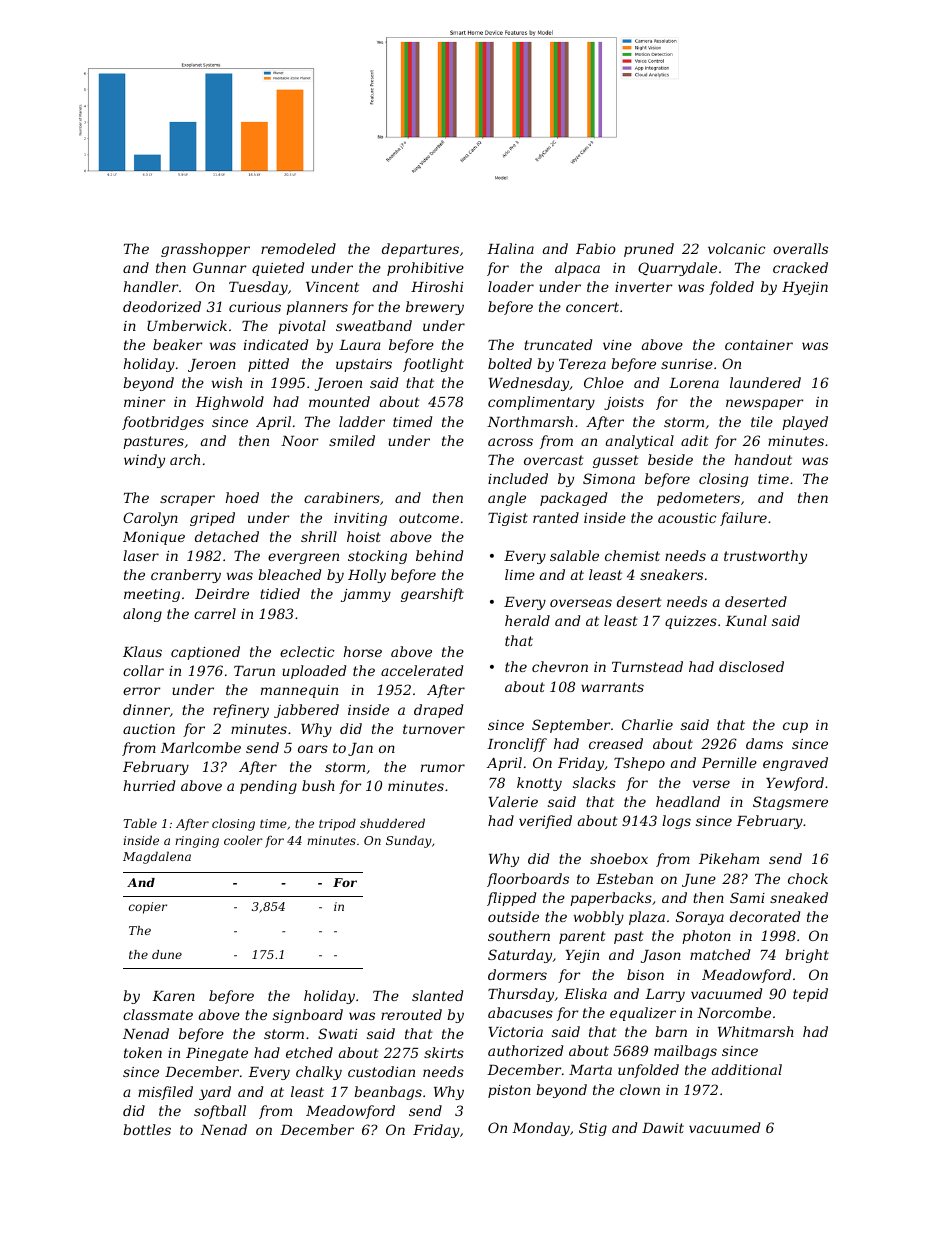  I want to click on Dawit, so click(663, 1128).
